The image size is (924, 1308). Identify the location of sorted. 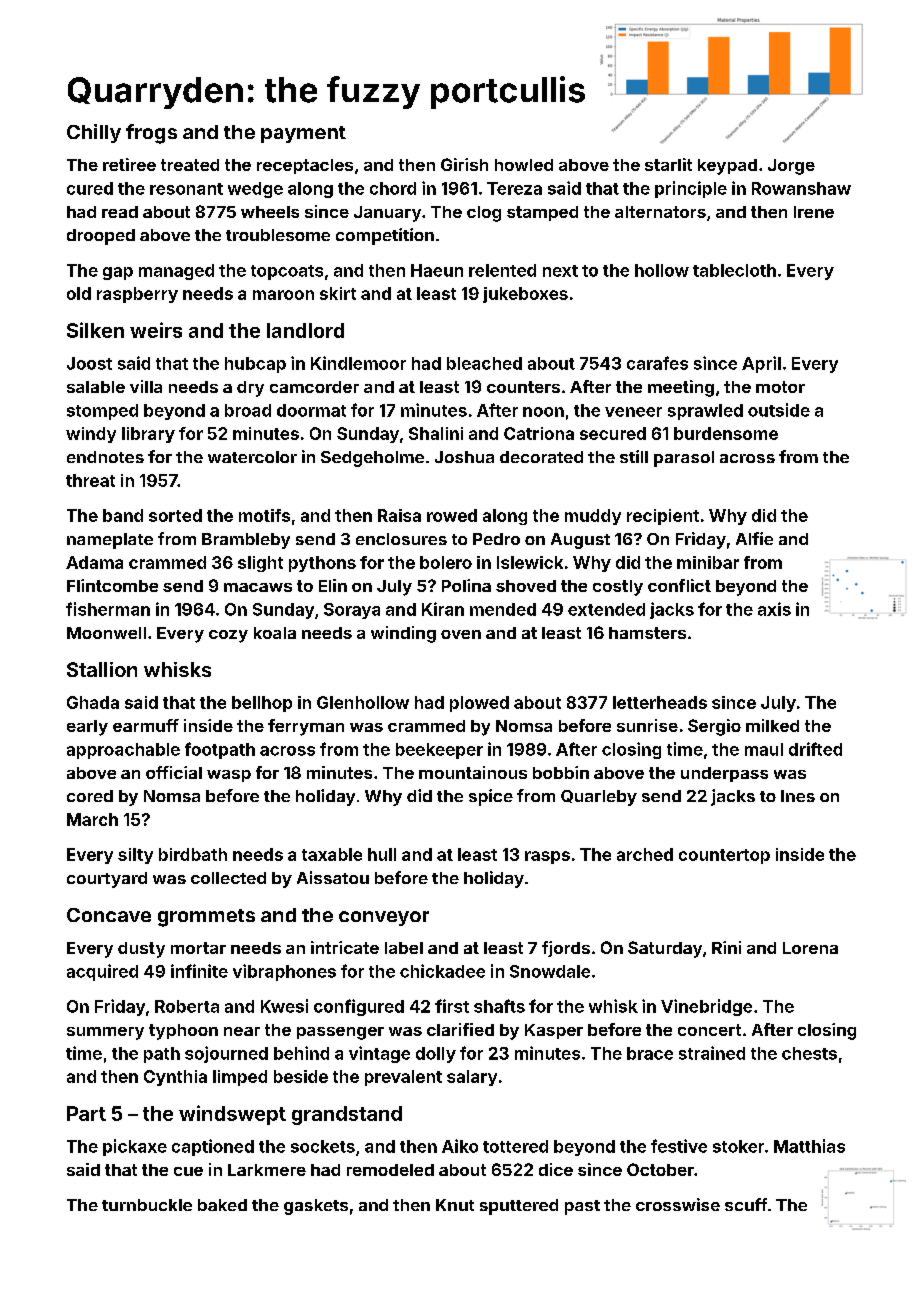
(175, 515).
